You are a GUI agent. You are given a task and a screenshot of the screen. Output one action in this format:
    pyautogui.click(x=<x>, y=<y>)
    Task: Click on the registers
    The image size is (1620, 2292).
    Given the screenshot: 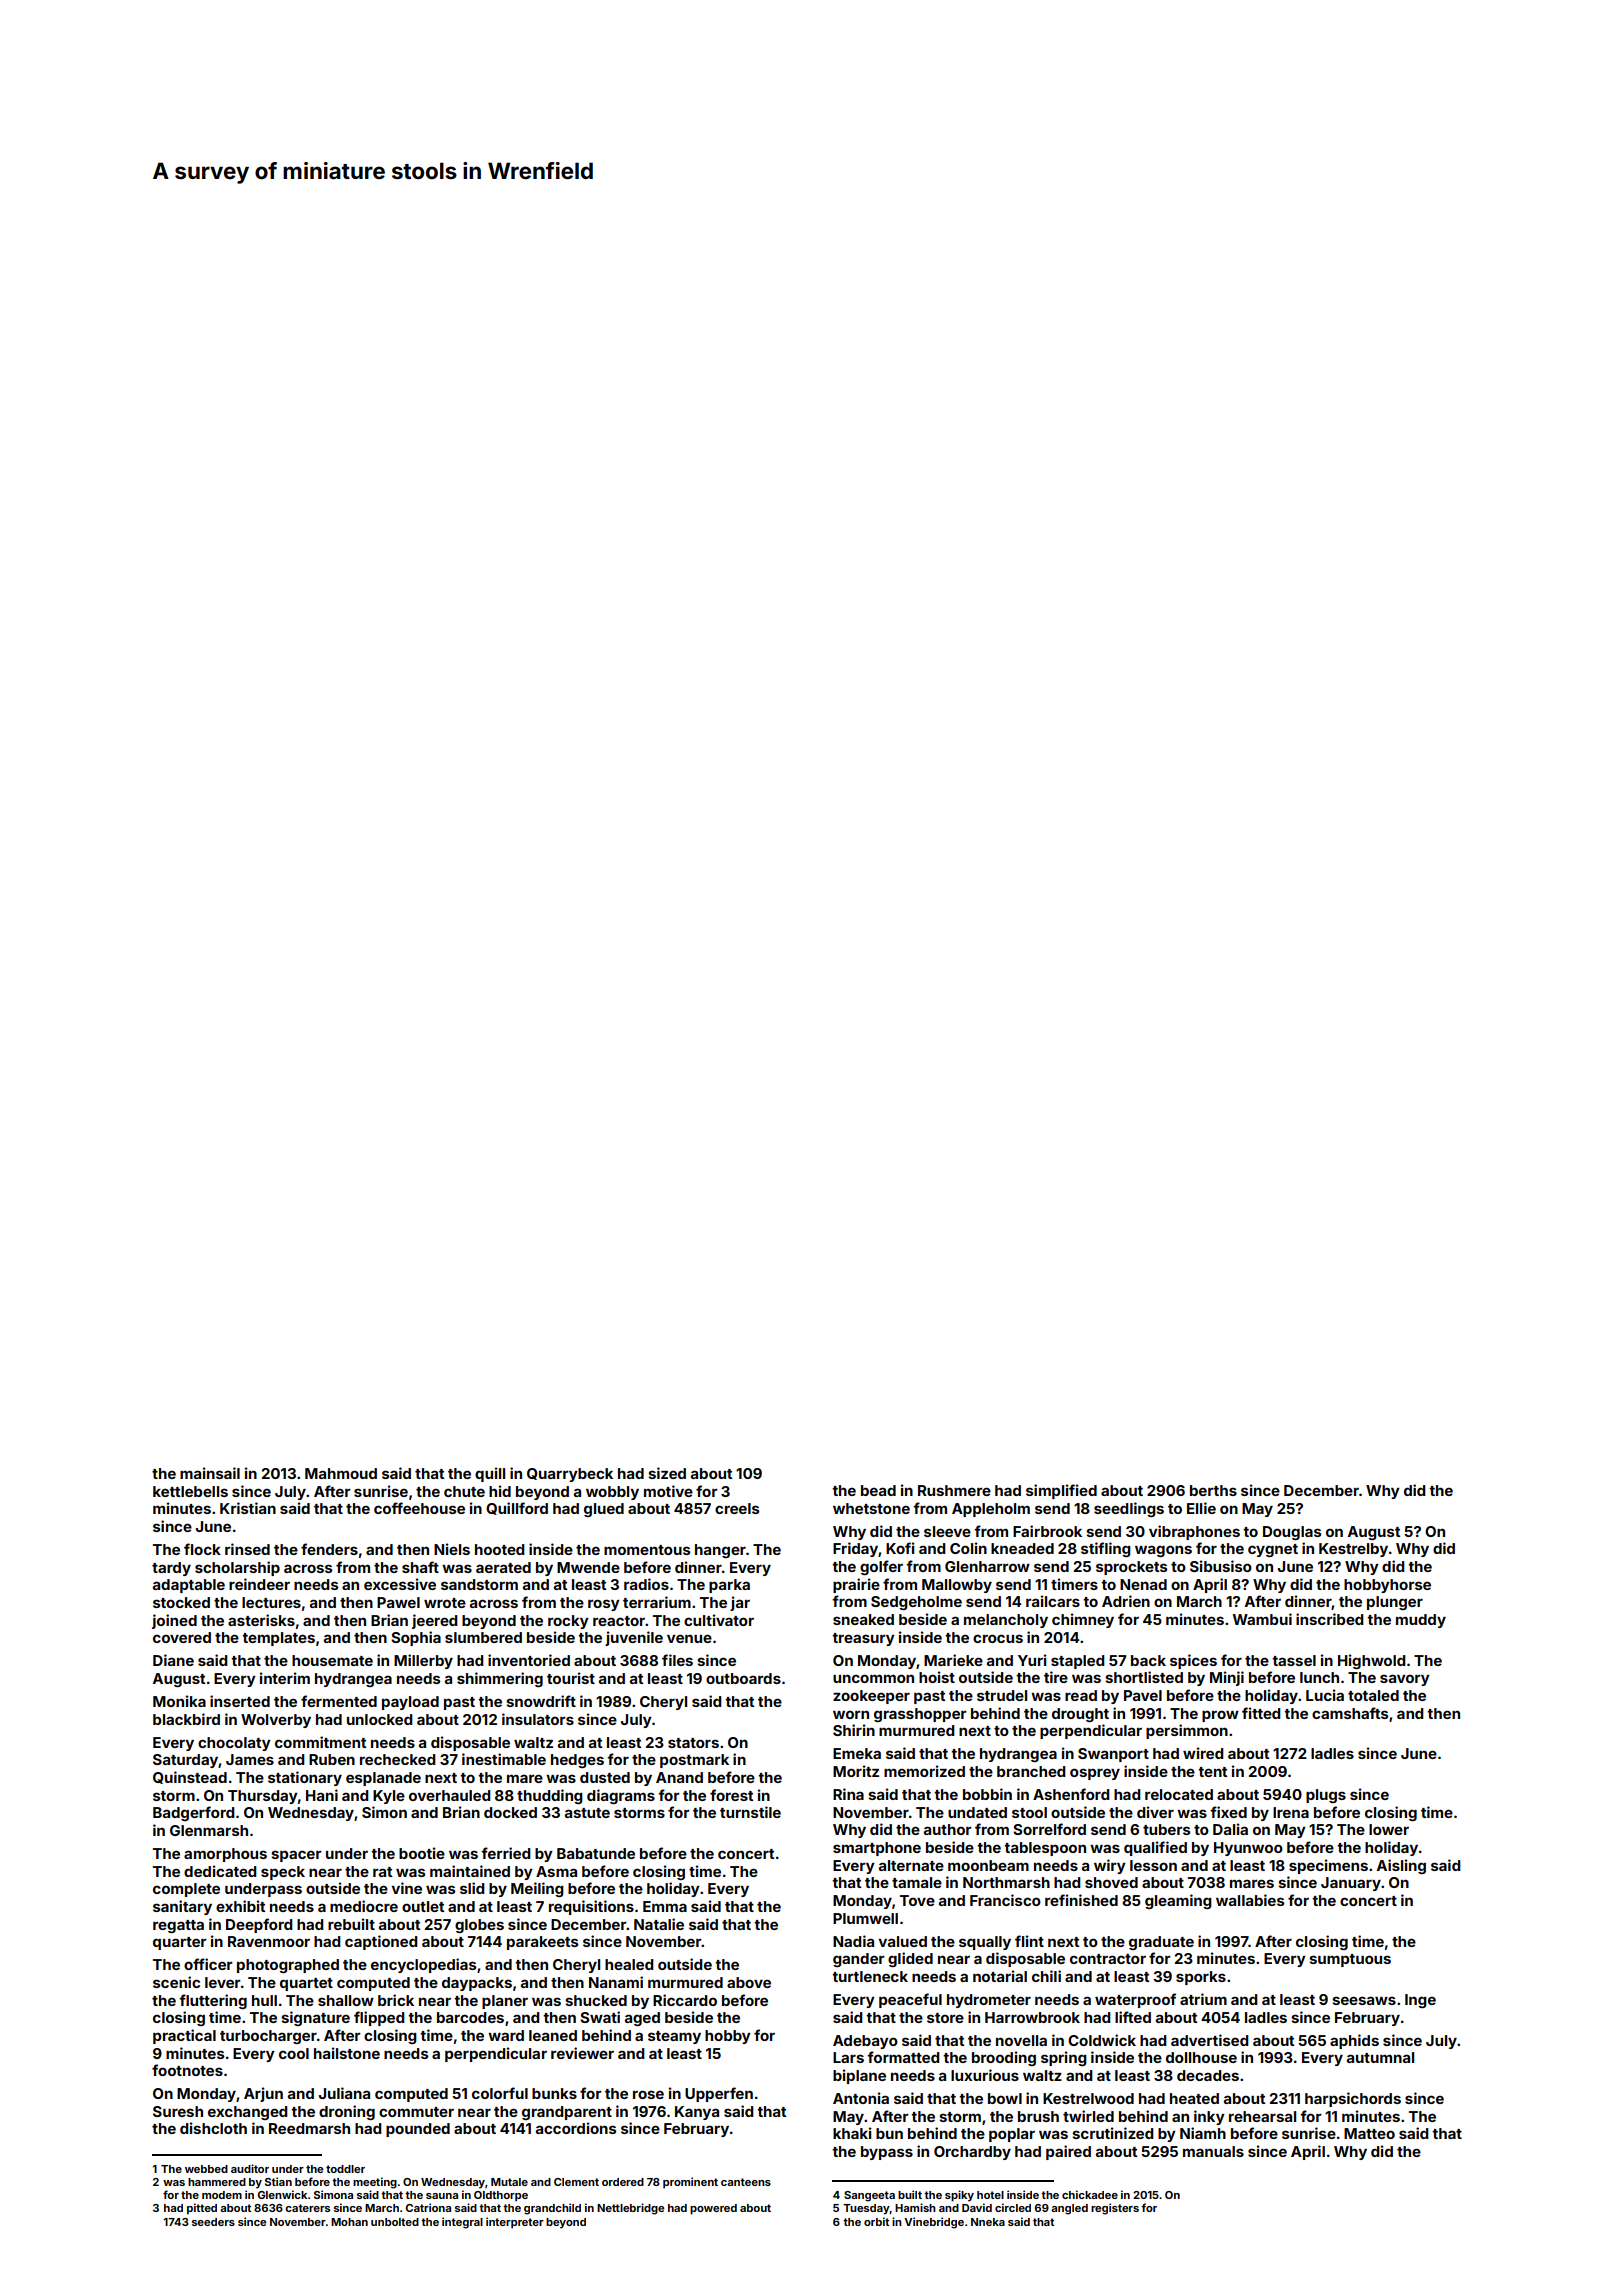 What is the action you would take?
    pyautogui.click(x=1115, y=2209)
